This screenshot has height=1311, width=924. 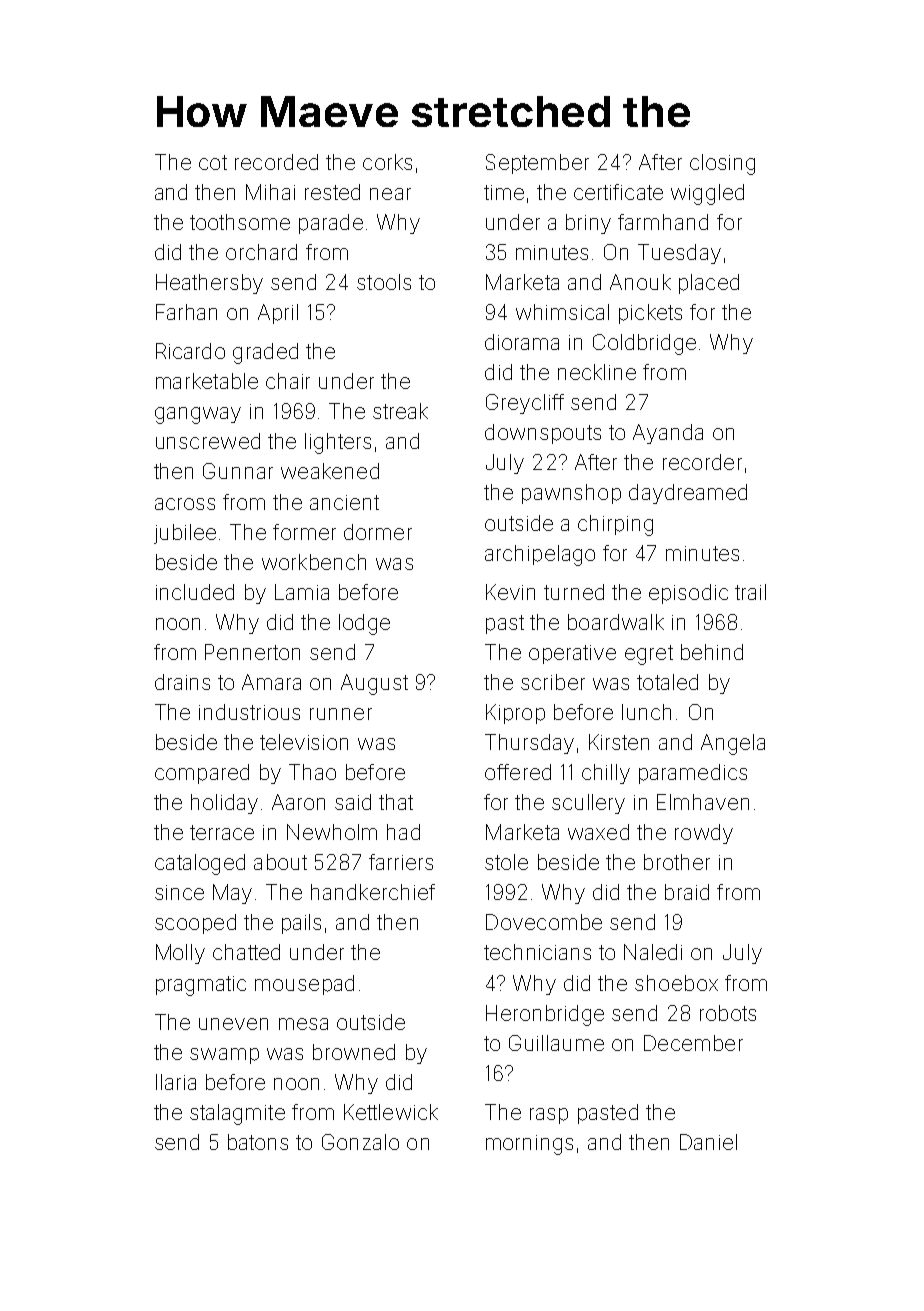 I want to click on Greycliff, so click(x=525, y=404).
